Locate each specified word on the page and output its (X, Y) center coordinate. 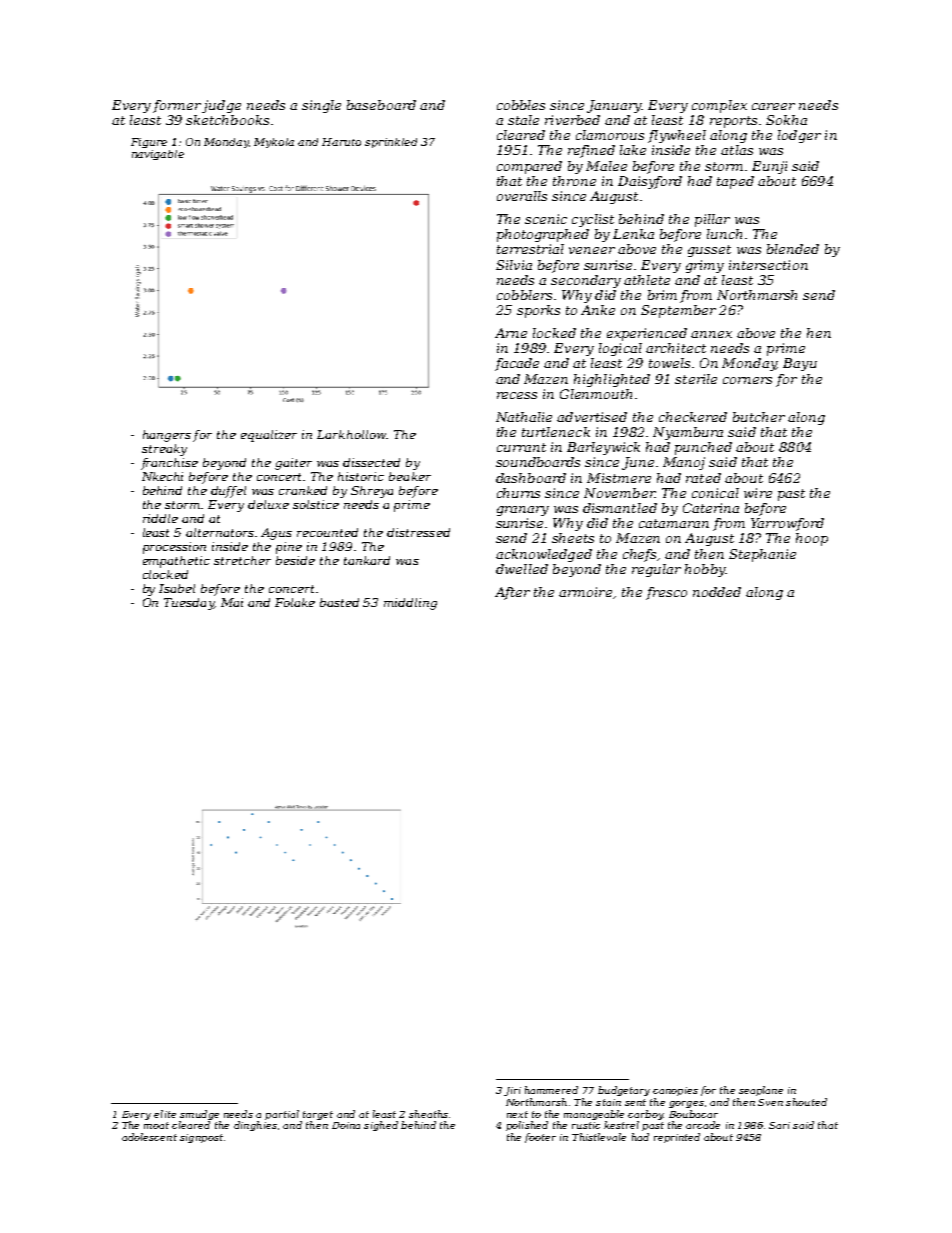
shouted (806, 1102)
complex (719, 106)
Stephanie (762, 555)
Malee (606, 166)
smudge (199, 1115)
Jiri (512, 1091)
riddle (160, 518)
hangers (167, 436)
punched (703, 448)
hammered (551, 1090)
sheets (573, 538)
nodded (717, 592)
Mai (232, 602)
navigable (158, 155)
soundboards (538, 462)
